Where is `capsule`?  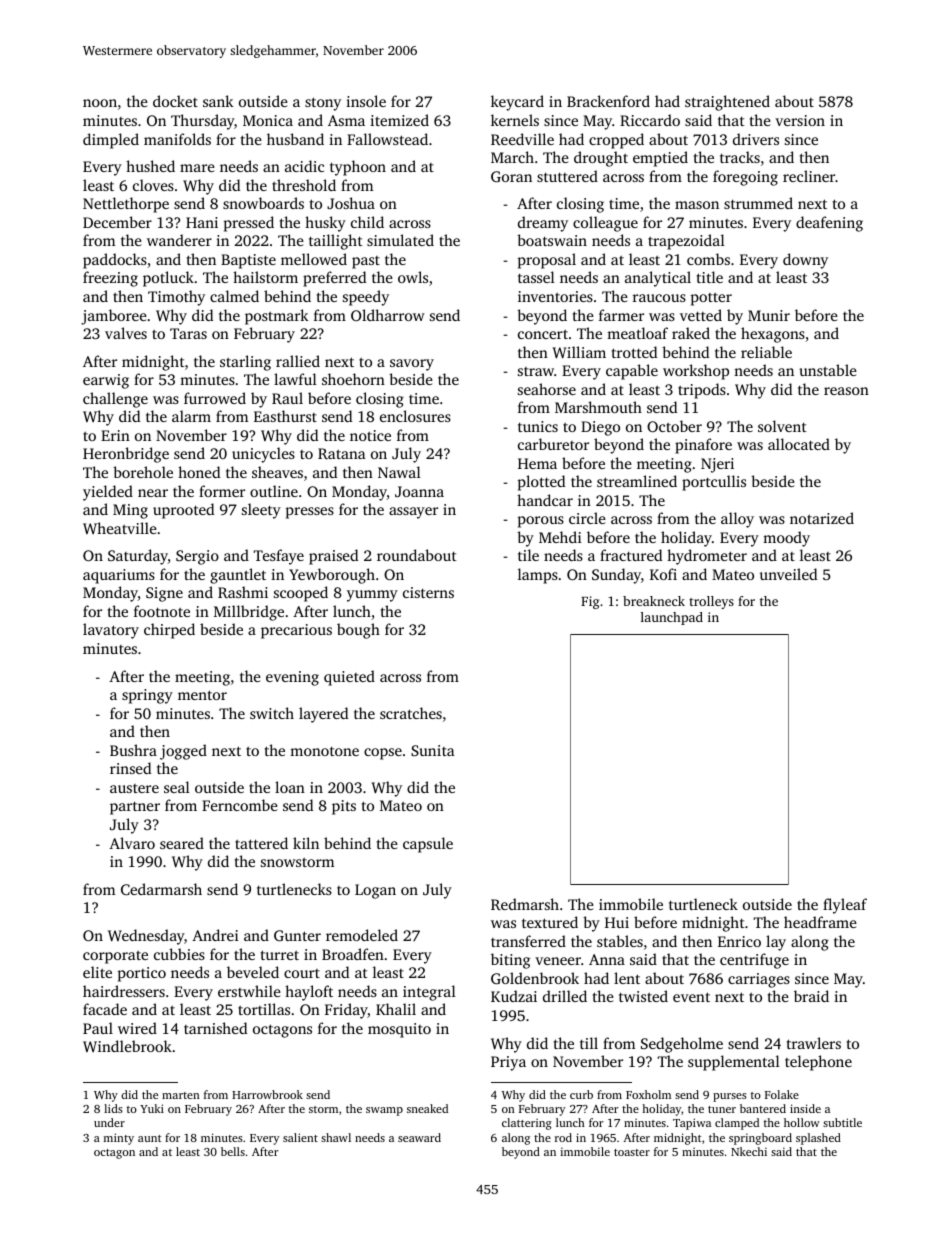 capsule is located at coordinates (428, 845).
